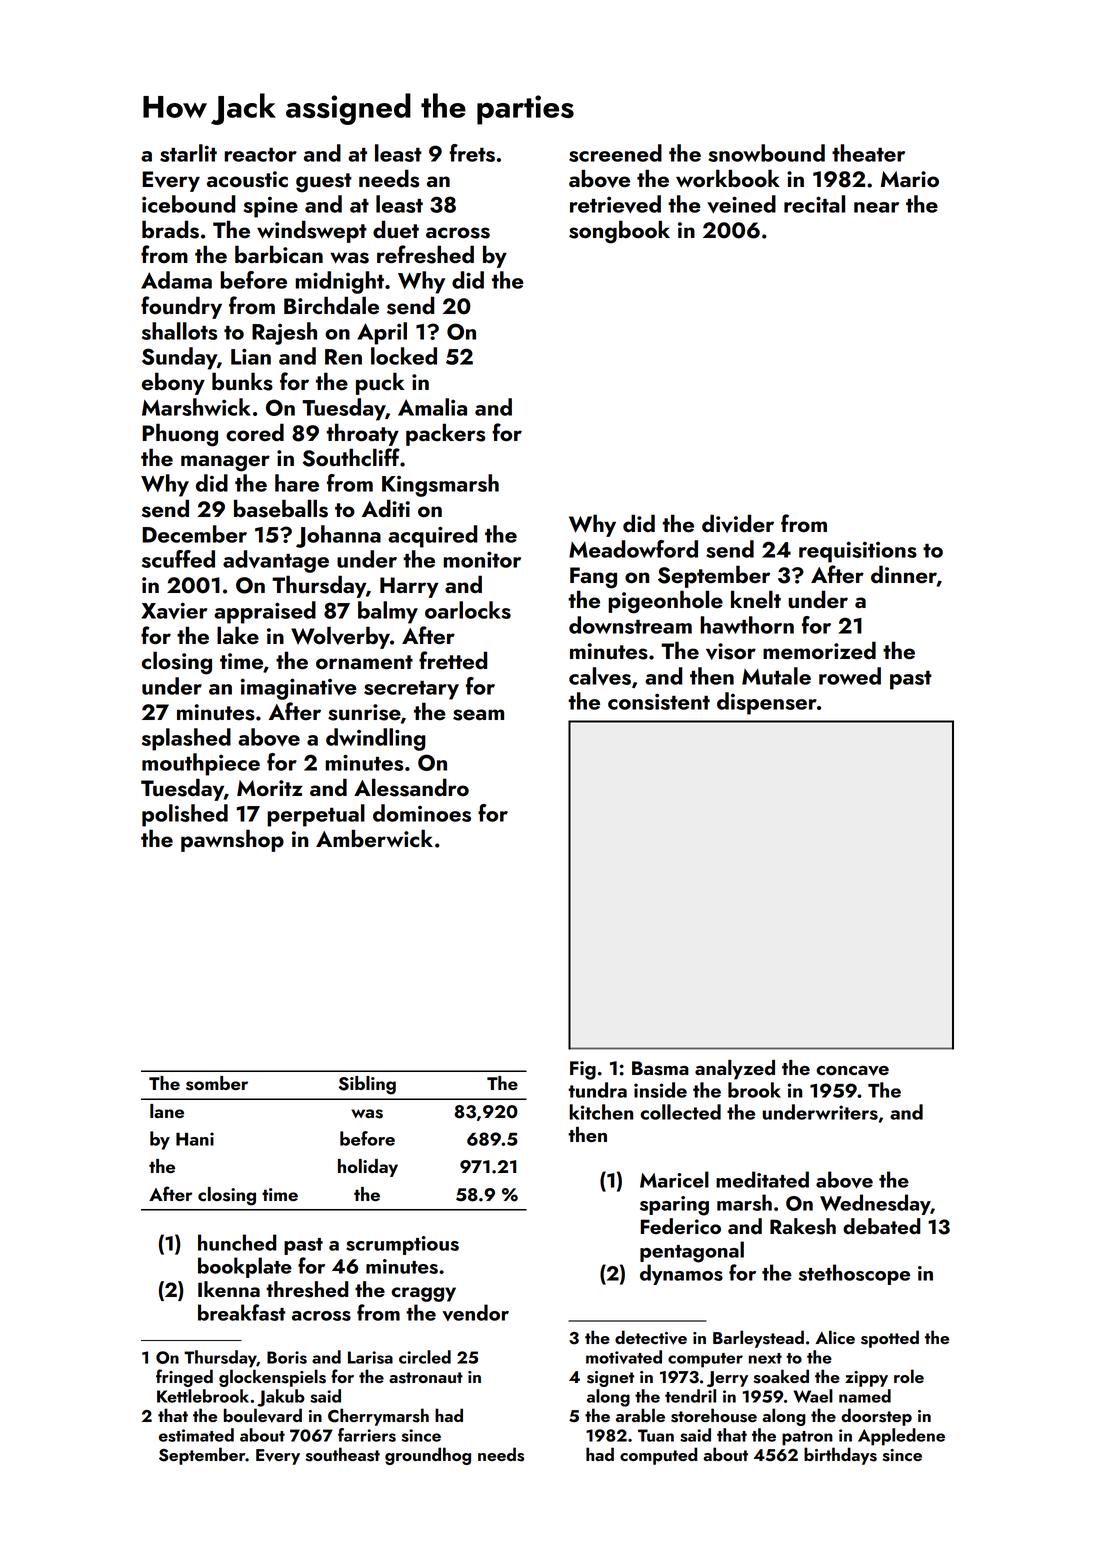 The width and height of the screenshot is (1095, 1548). Describe the element at coordinates (167, 1111) in the screenshot. I see `lane` at that location.
